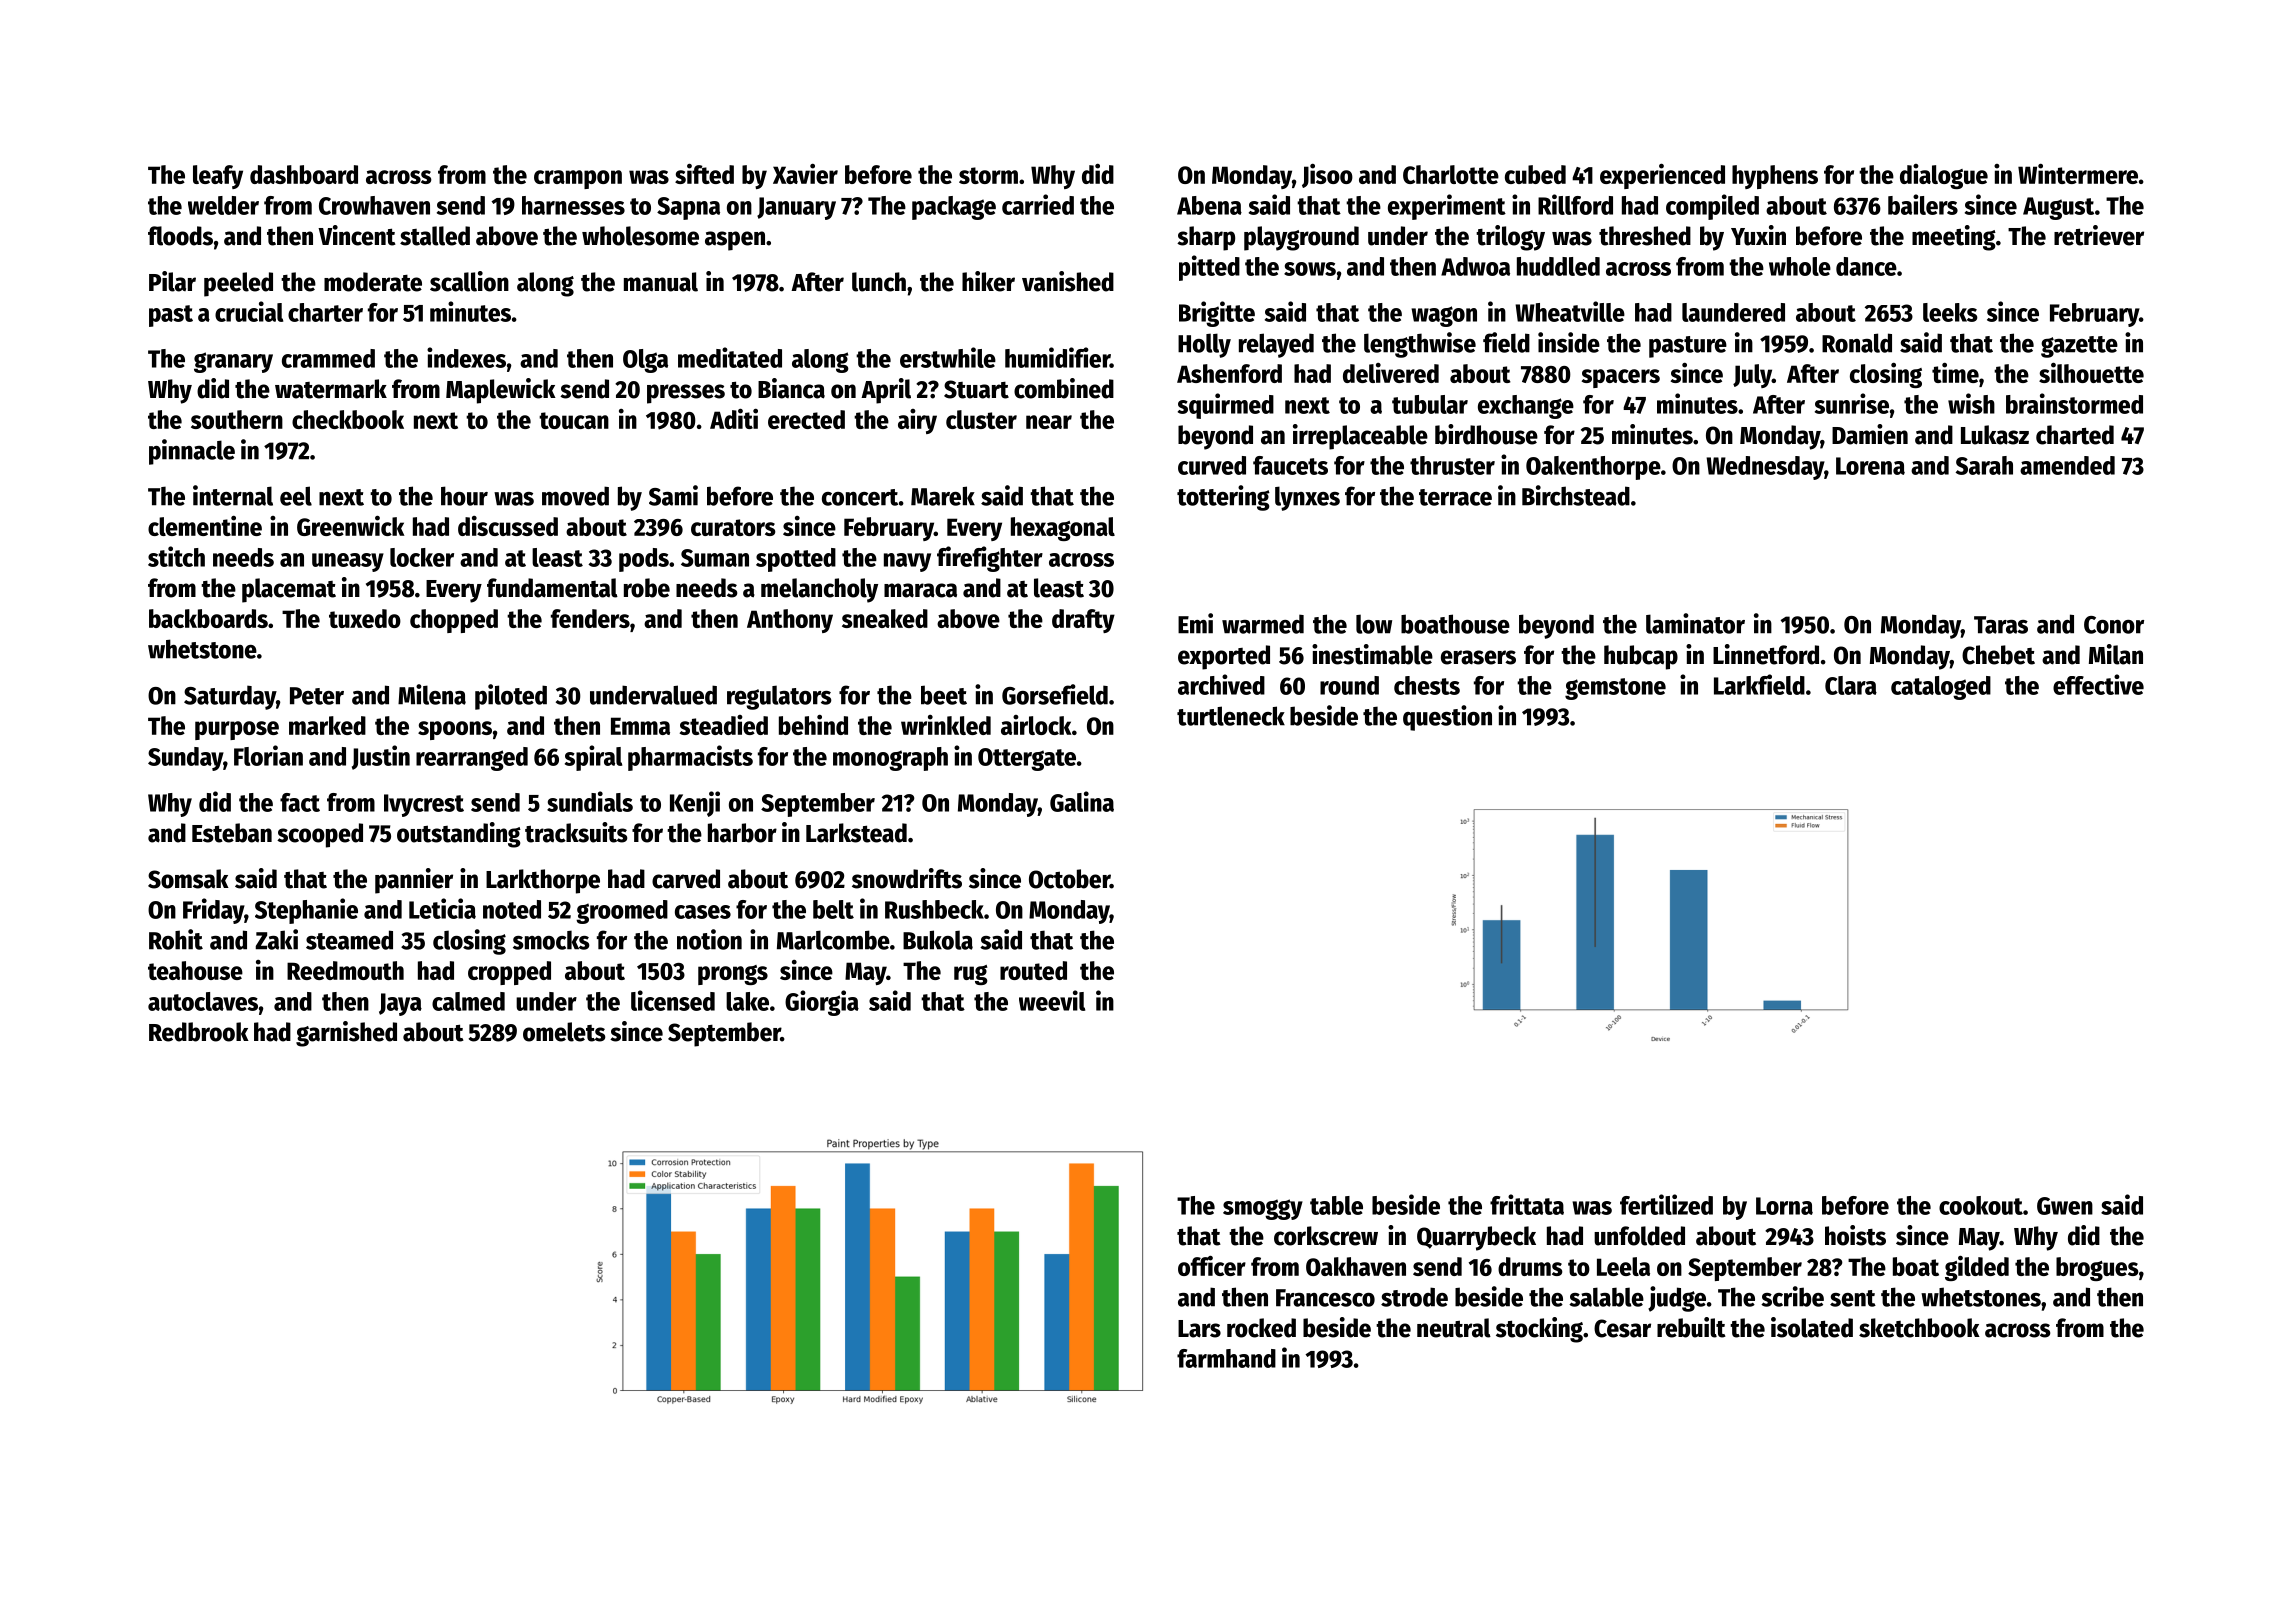 The height and width of the screenshot is (1620, 2292). I want to click on Redbrook, so click(199, 1032).
